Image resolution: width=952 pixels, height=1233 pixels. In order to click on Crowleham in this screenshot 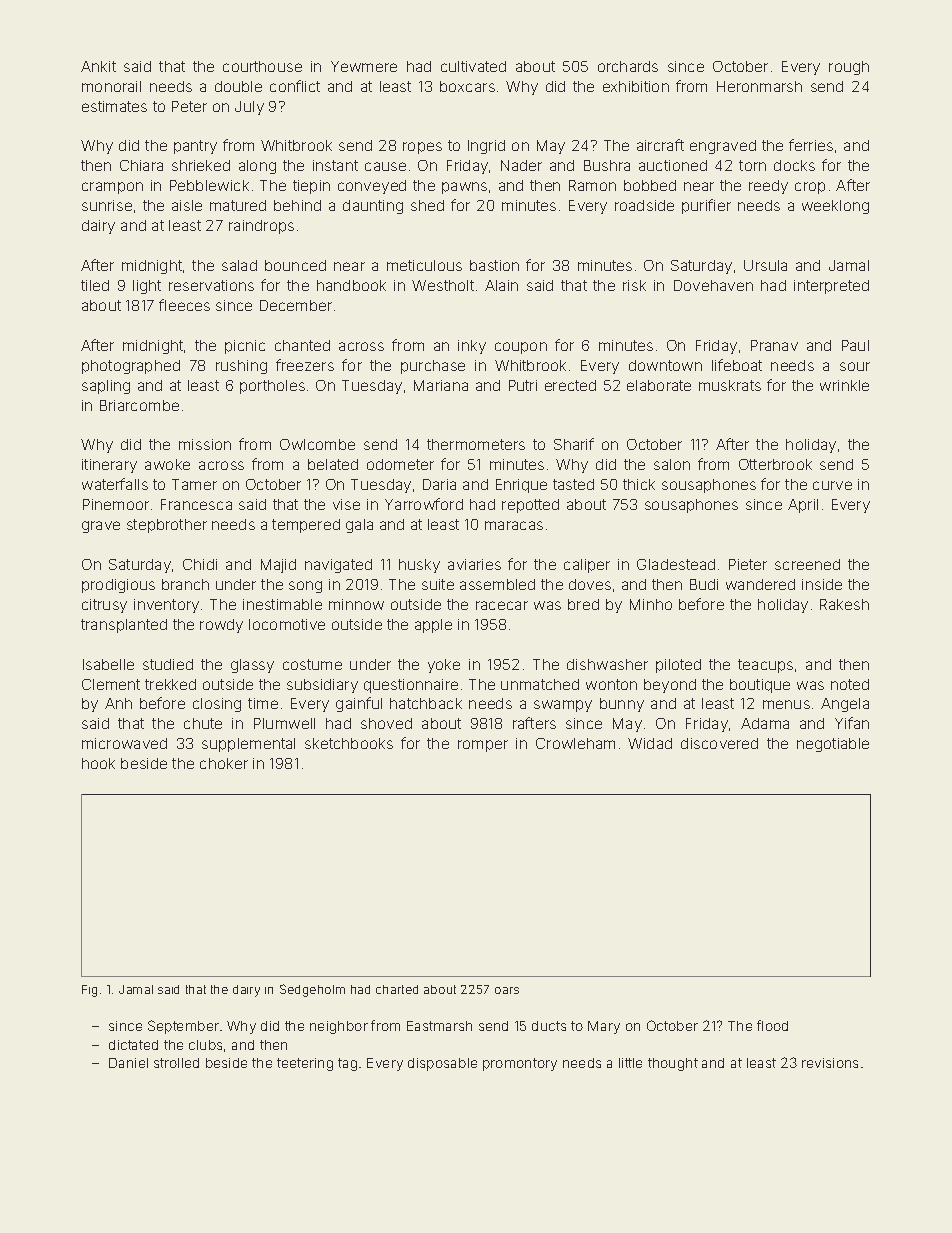, I will do `click(575, 743)`.
